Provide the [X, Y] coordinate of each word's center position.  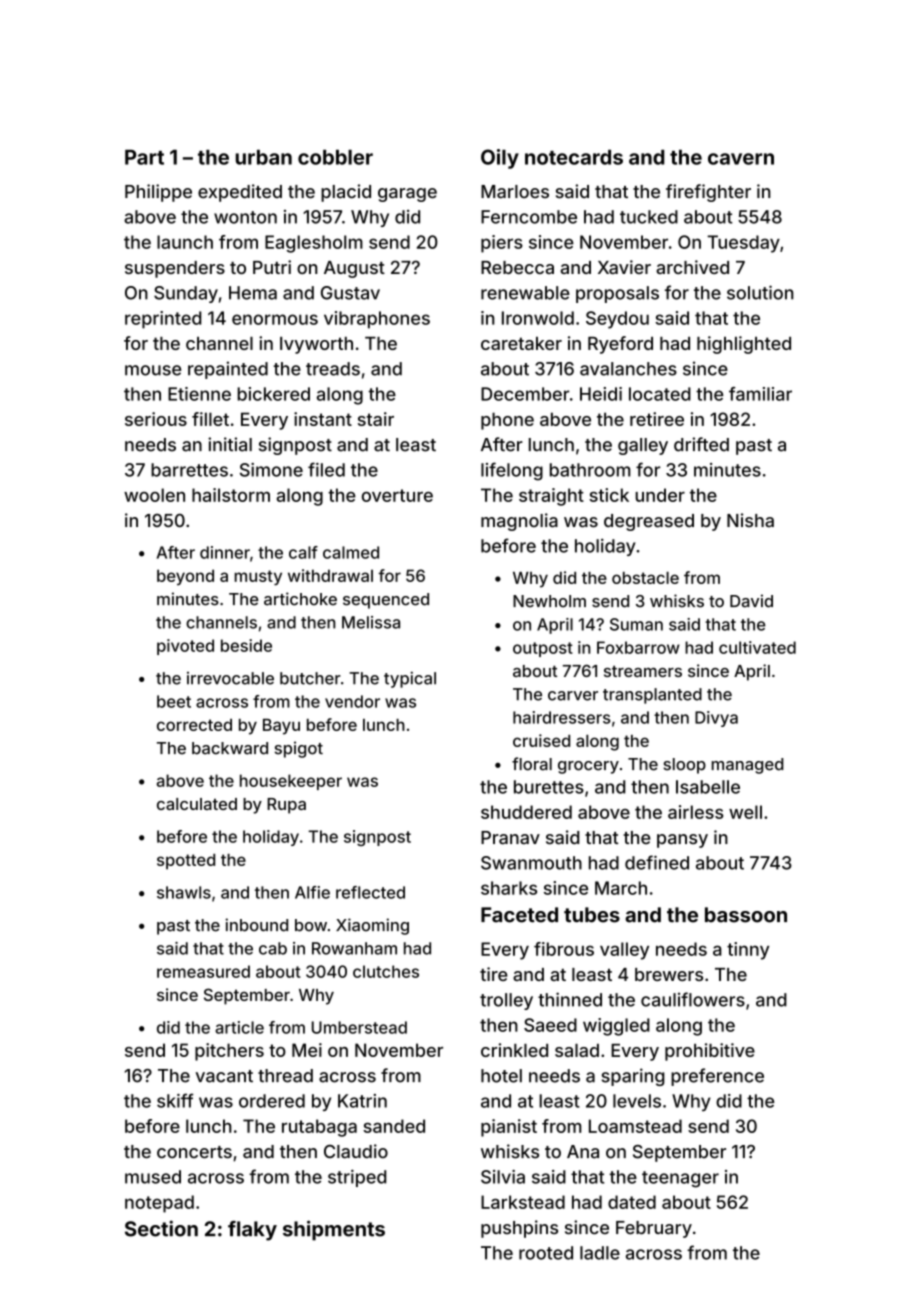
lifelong [512, 471]
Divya [716, 719]
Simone [271, 470]
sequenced [386, 601]
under [660, 495]
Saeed [550, 1025]
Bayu [281, 727]
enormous [275, 319]
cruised [541, 740]
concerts [194, 1152]
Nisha [750, 520]
